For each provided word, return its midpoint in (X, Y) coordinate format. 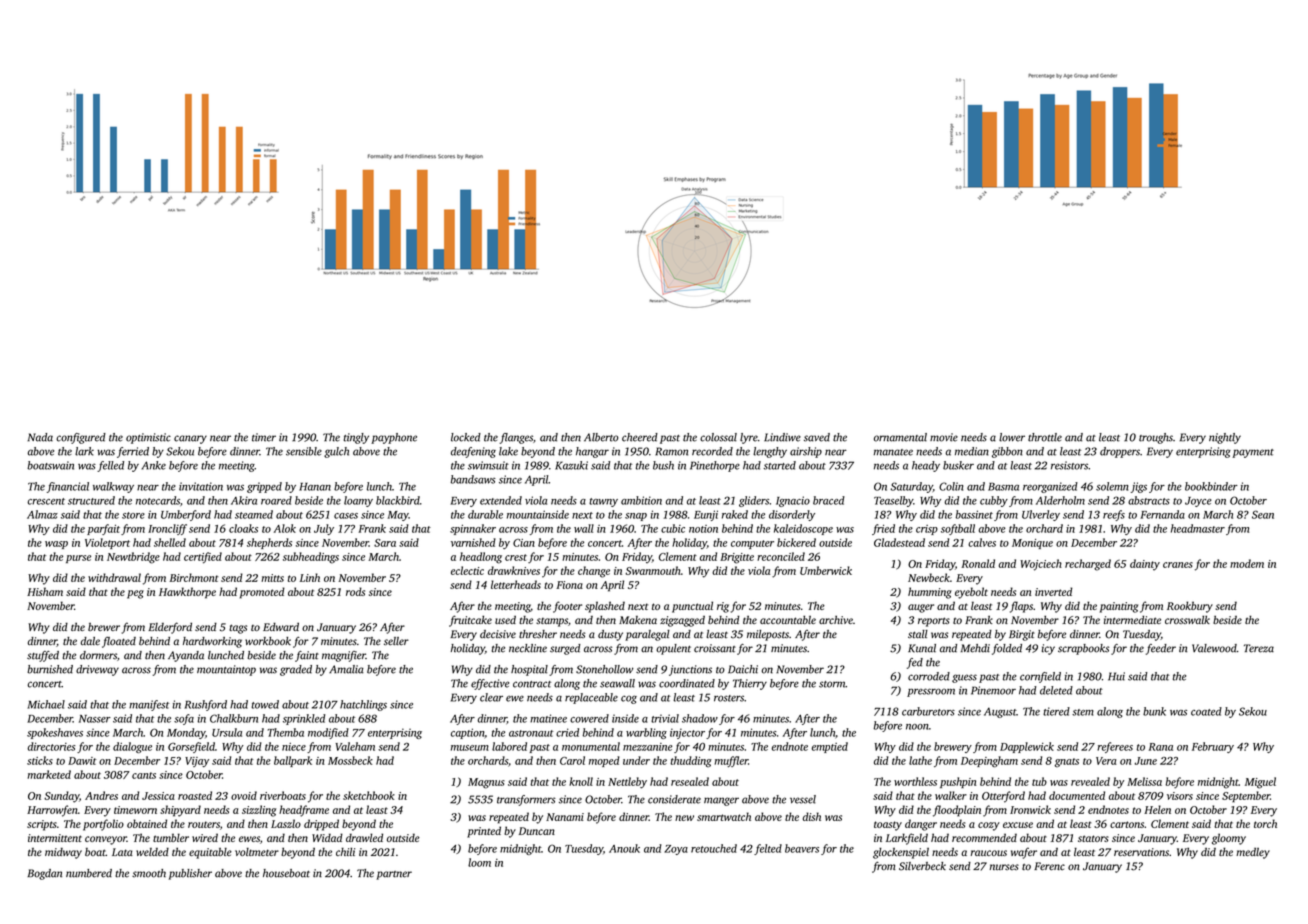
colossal (718, 437)
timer (264, 437)
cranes (1178, 565)
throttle (1045, 437)
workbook (268, 641)
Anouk (624, 848)
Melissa (1144, 781)
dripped (321, 825)
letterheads (516, 584)
